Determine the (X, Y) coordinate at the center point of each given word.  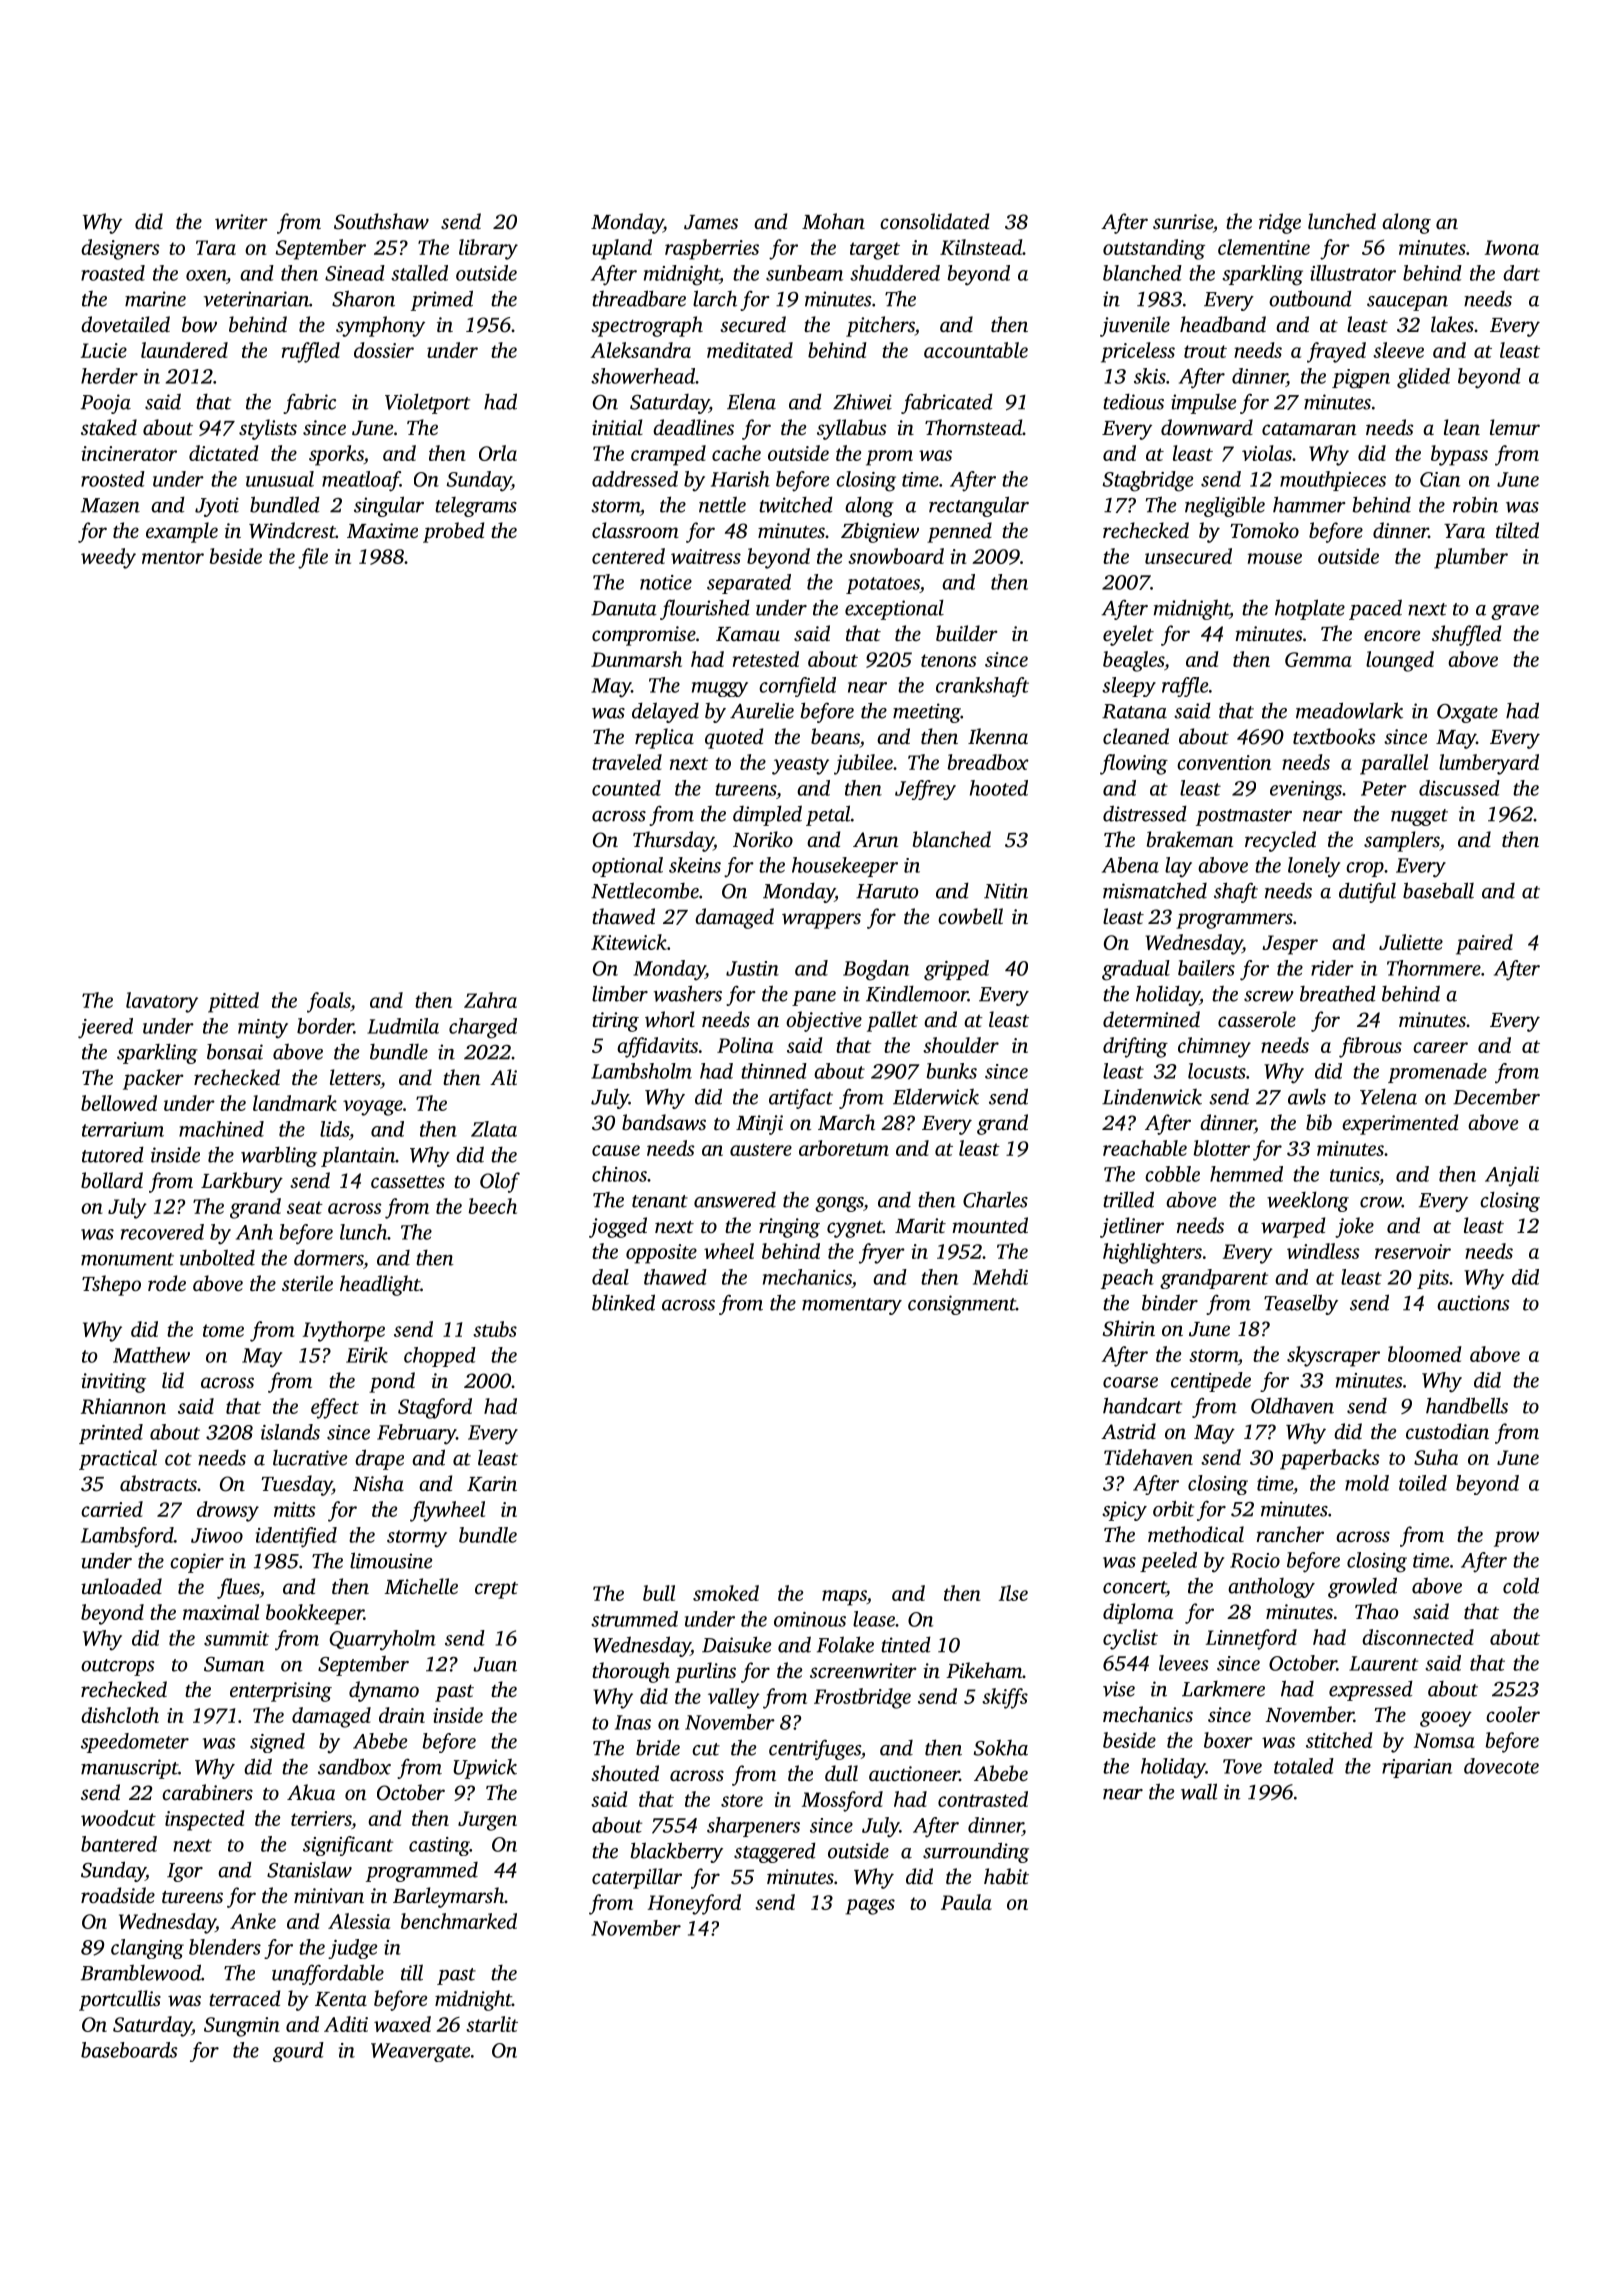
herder (109, 376)
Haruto (887, 891)
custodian (1447, 1431)
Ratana (1134, 711)
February (416, 1434)
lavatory (162, 1002)
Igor (185, 1872)
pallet (892, 1021)
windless (1323, 1251)
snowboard (896, 556)
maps (844, 1598)
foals (329, 1002)
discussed (1459, 788)
